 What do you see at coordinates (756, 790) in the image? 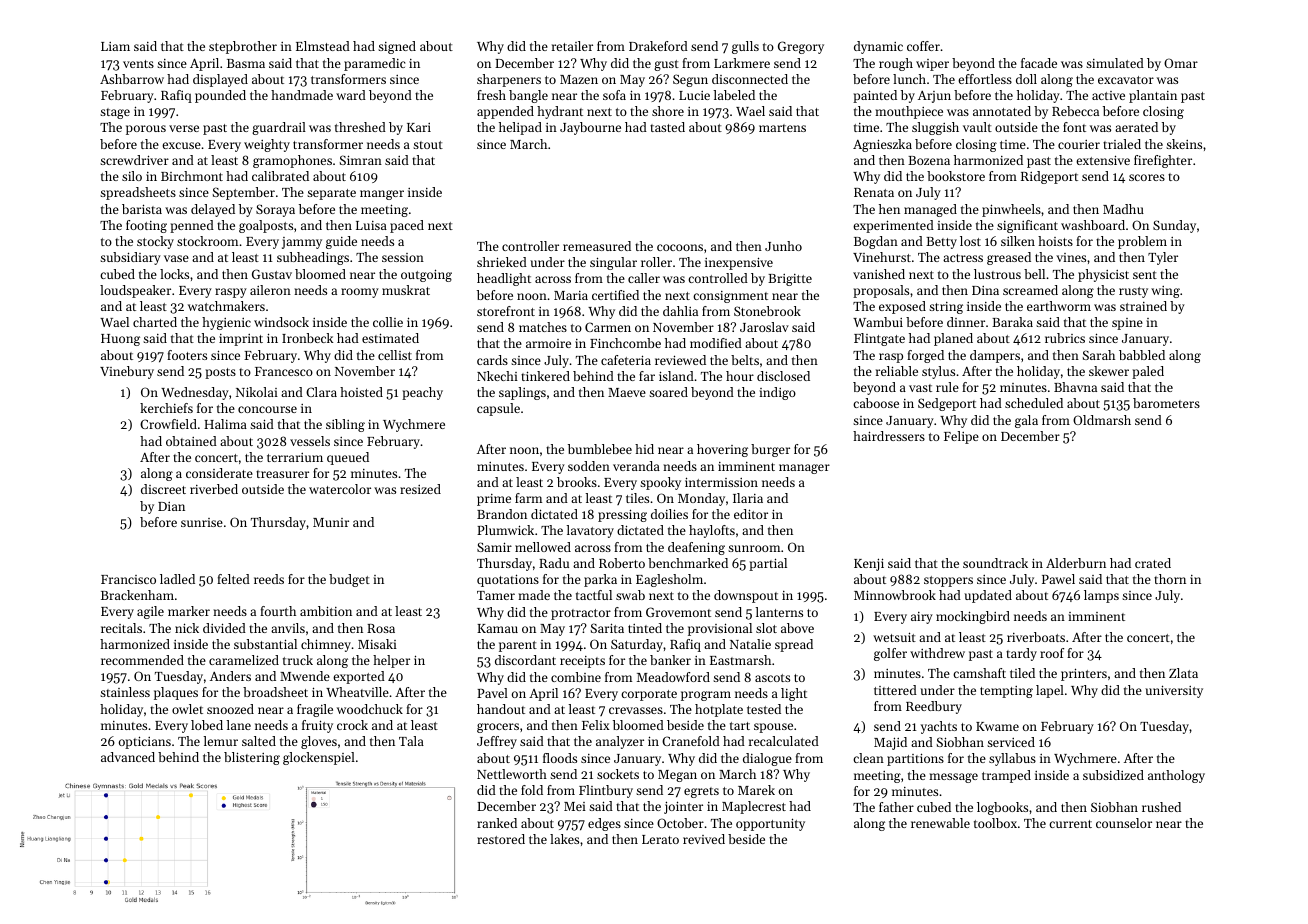
I see `Marek` at bounding box center [756, 790].
